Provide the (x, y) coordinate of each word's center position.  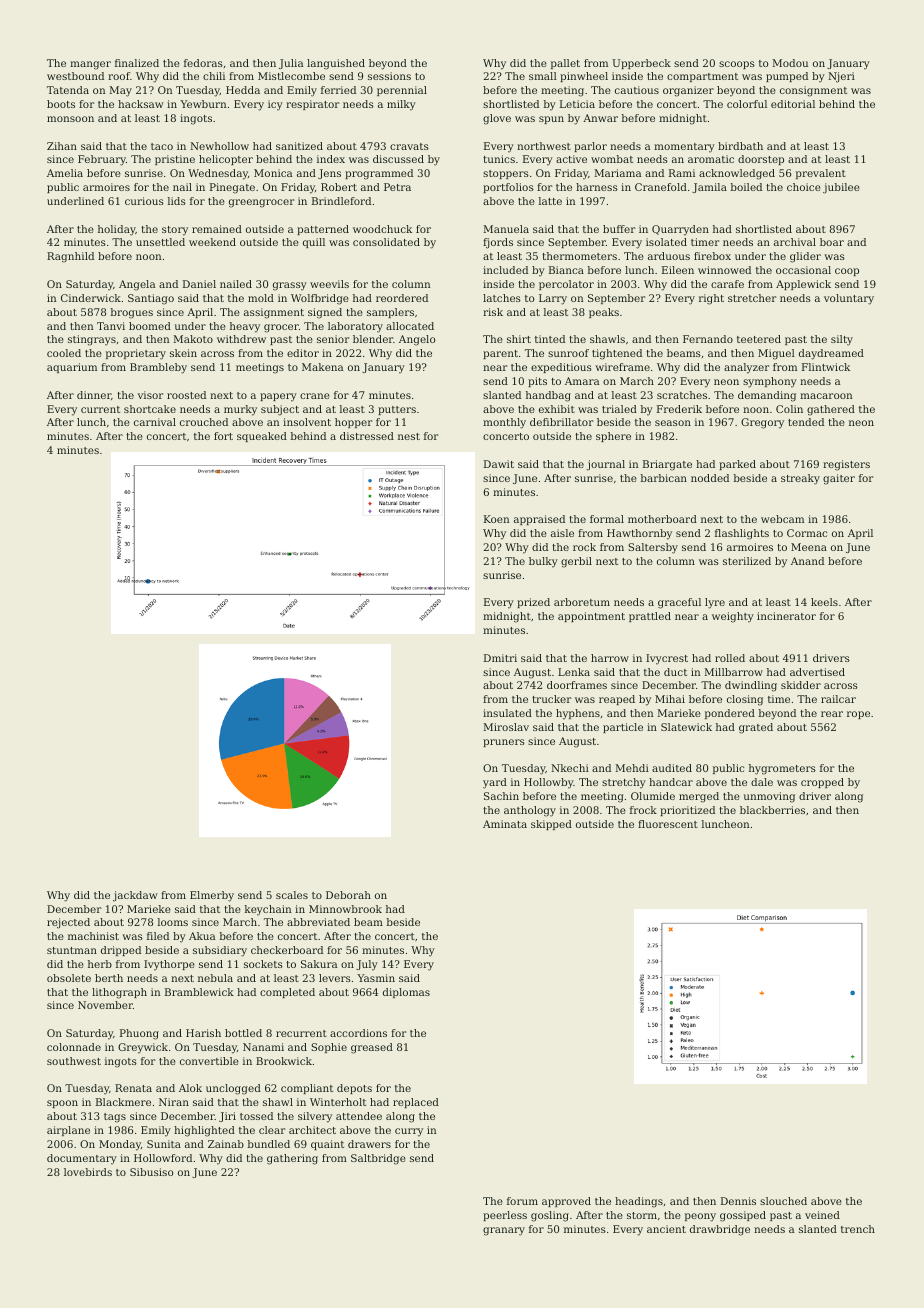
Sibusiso (151, 1172)
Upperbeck (641, 64)
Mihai (670, 699)
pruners (504, 743)
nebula (215, 978)
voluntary (849, 299)
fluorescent (668, 824)
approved (566, 1202)
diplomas (406, 993)
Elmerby (212, 896)
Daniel (199, 284)
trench (858, 1229)
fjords (498, 243)
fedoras (203, 63)
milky (401, 105)
